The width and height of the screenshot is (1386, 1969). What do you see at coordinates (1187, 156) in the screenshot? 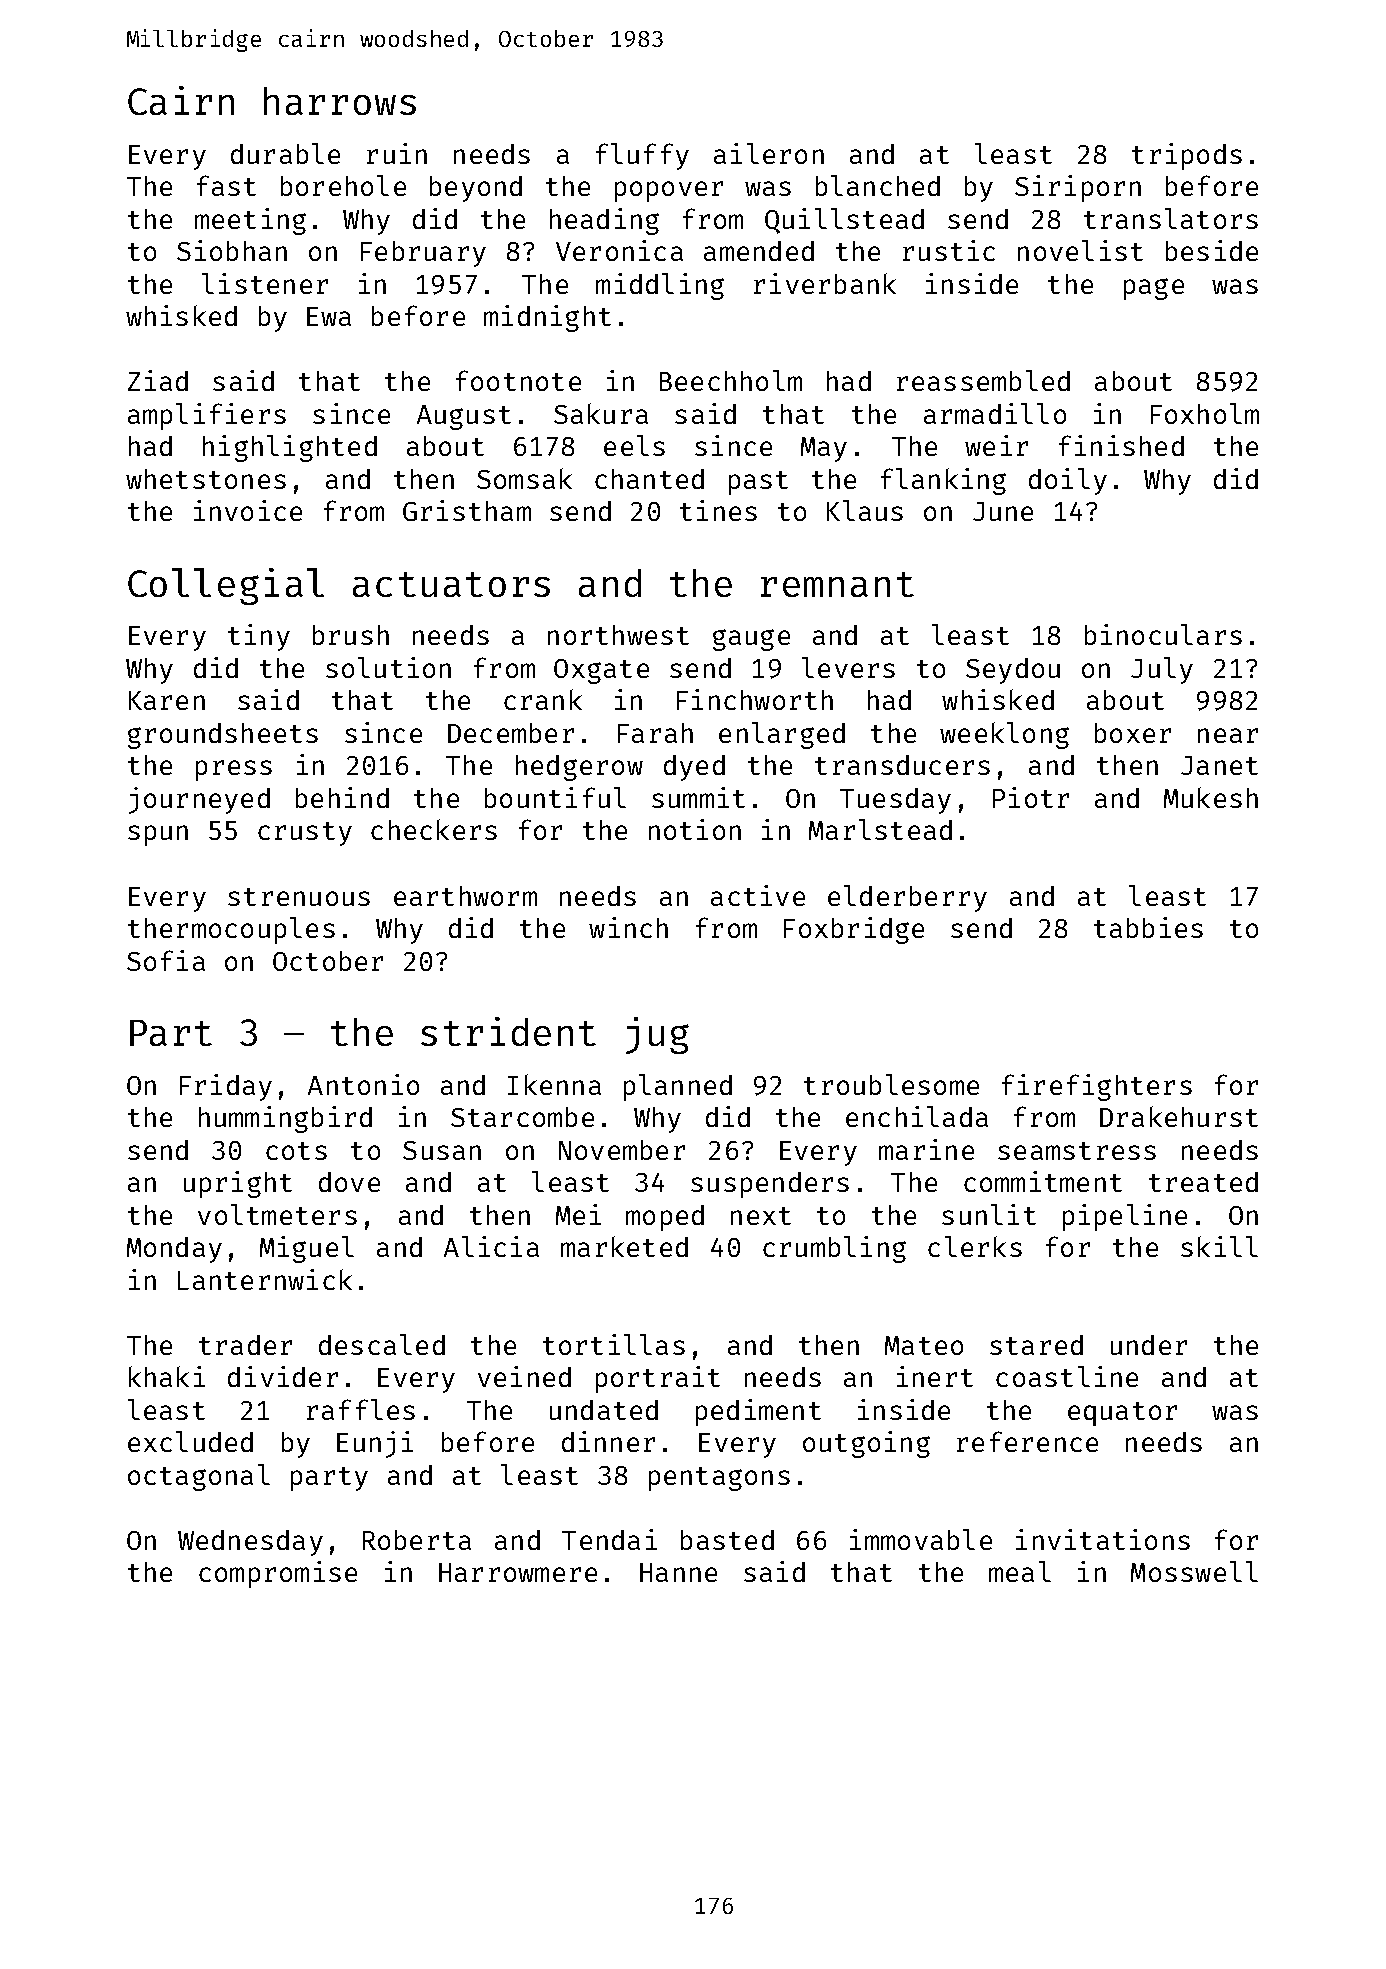
I see `tripods` at bounding box center [1187, 156].
